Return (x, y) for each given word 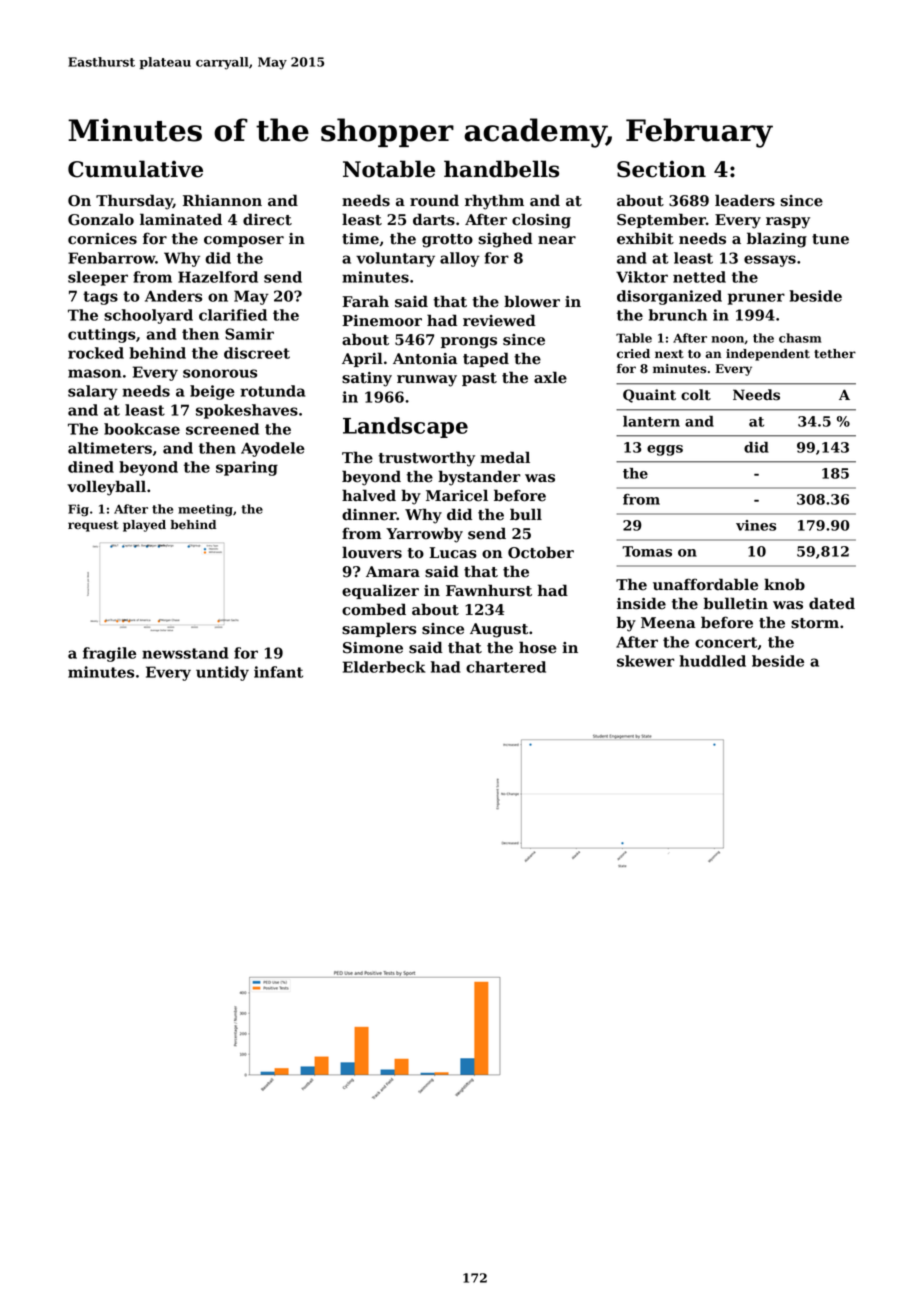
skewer (645, 661)
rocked (96, 353)
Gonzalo (101, 219)
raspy (788, 223)
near (557, 240)
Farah (365, 301)
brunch (678, 315)
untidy (222, 673)
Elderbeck (384, 667)
